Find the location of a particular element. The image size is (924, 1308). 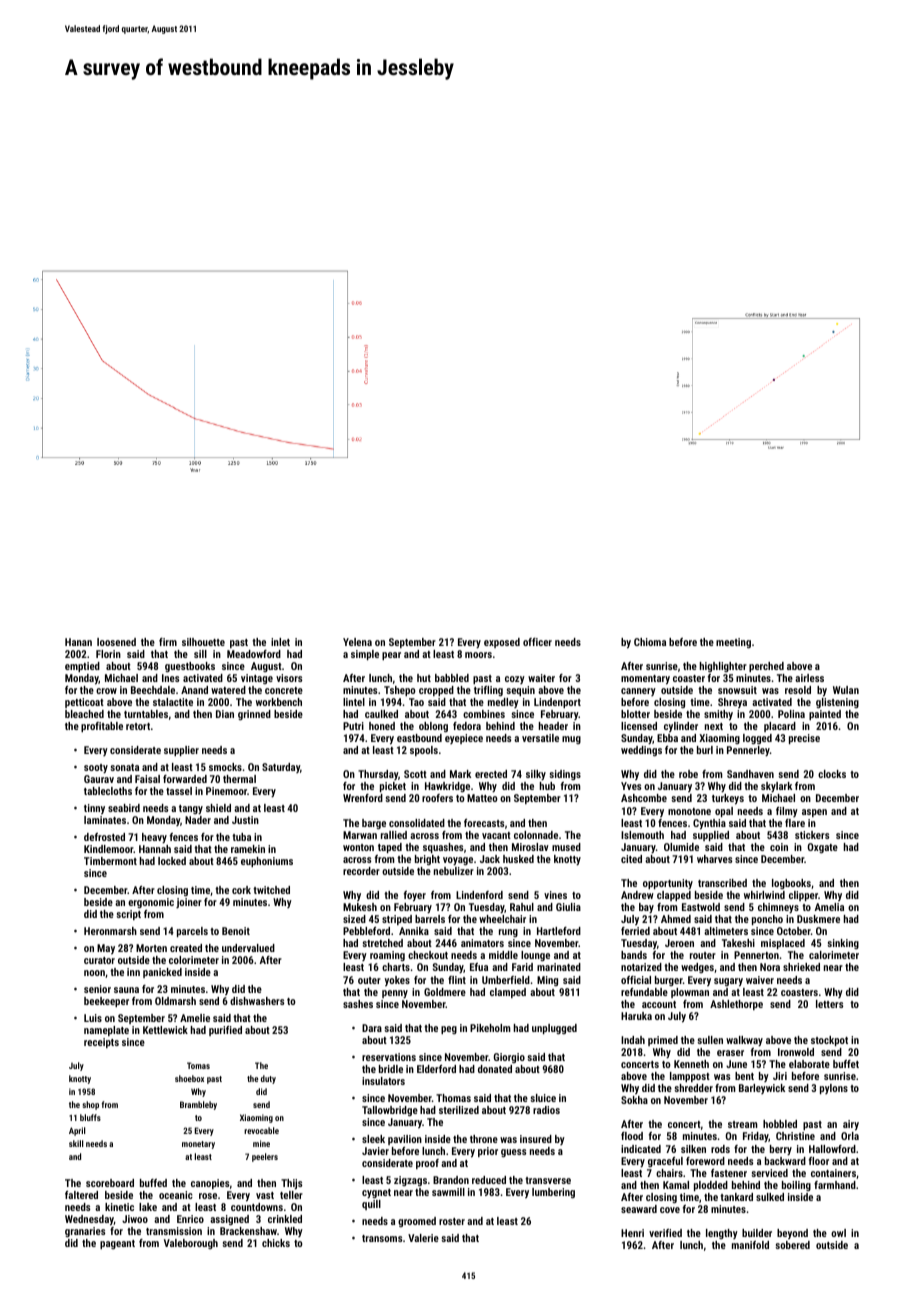

officer is located at coordinates (537, 642).
